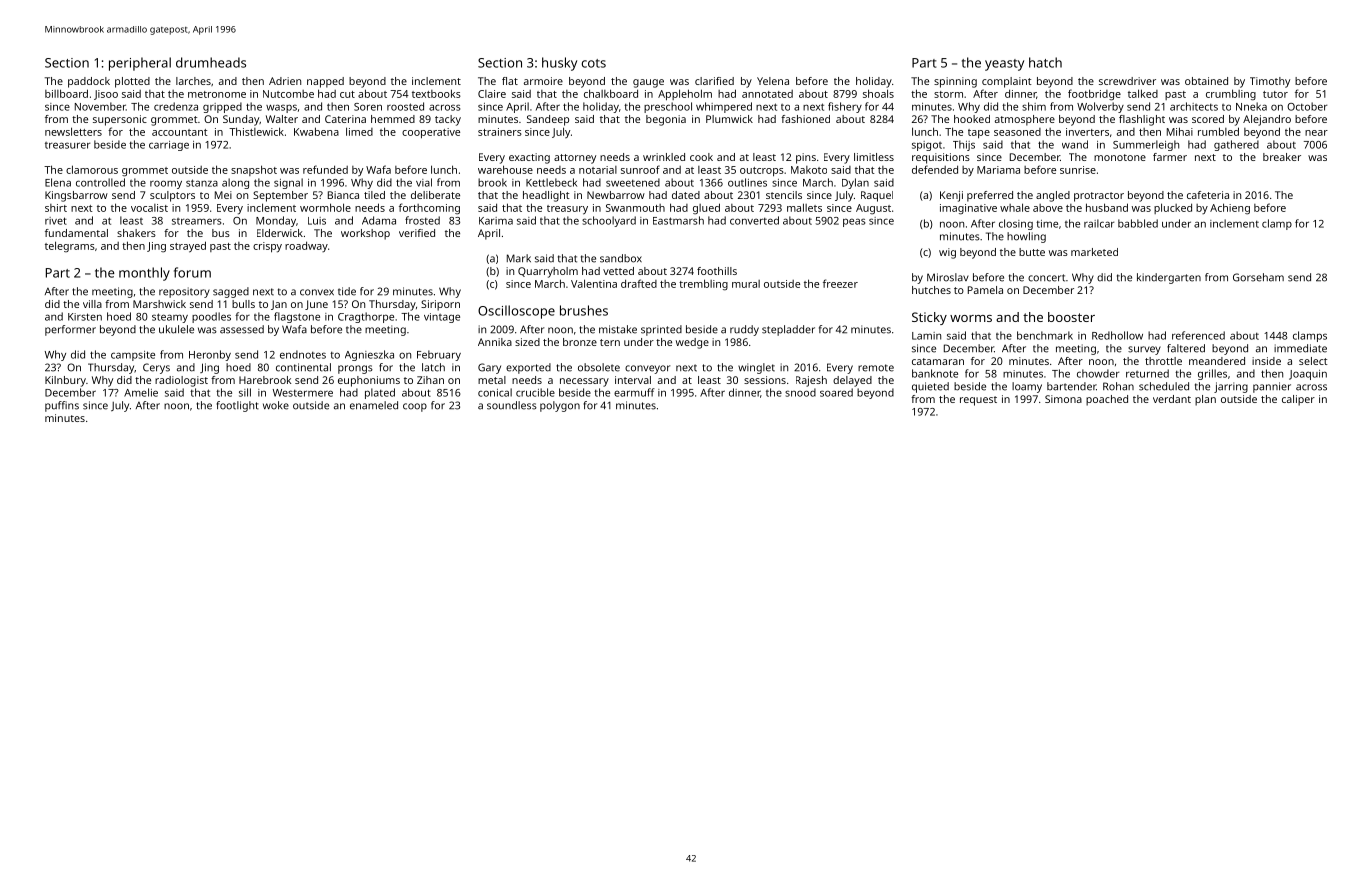 The image size is (1372, 887). Describe the element at coordinates (594, 63) in the screenshot. I see `cots` at that location.
